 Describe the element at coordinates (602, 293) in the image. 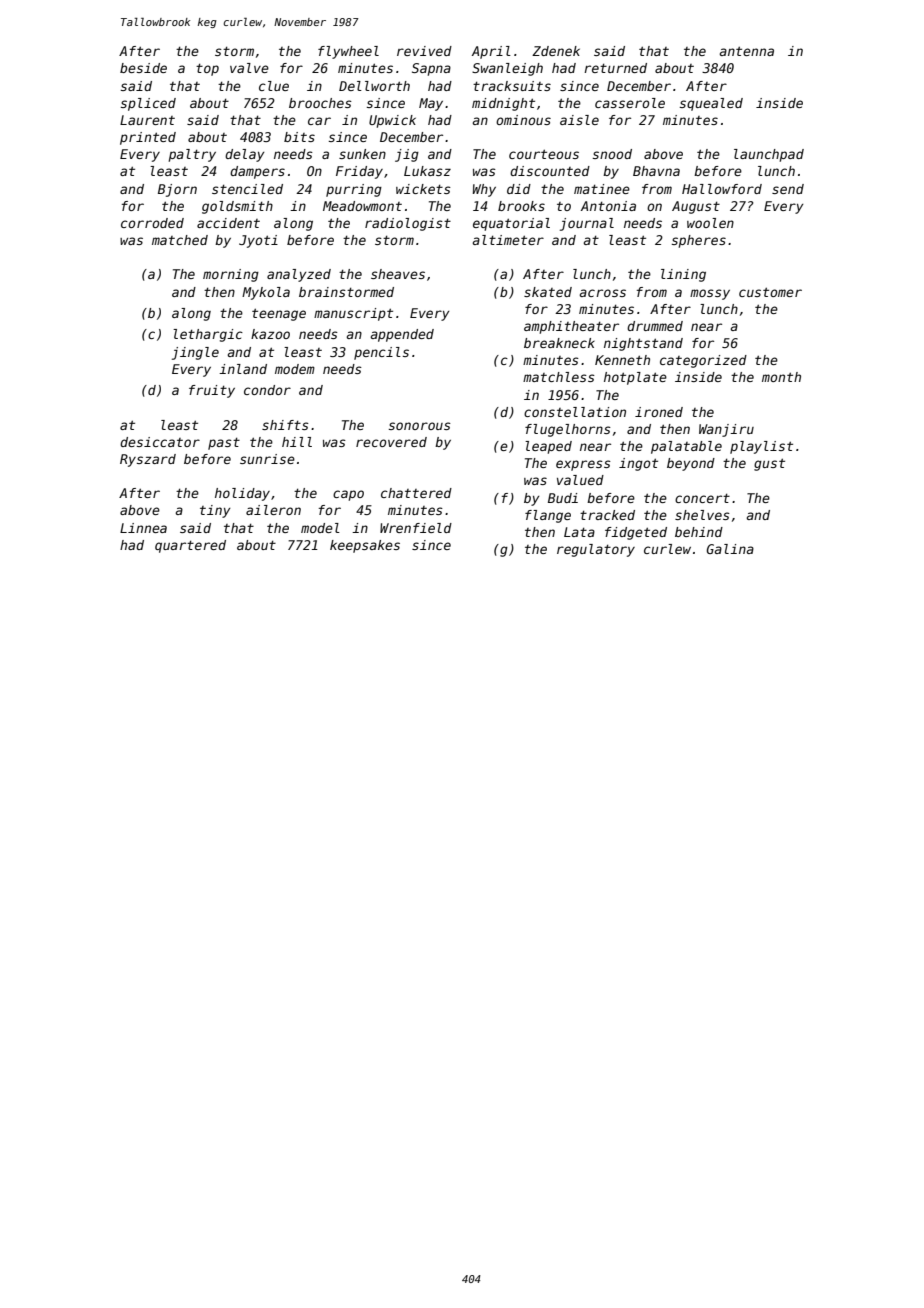

I see `across` at that location.
